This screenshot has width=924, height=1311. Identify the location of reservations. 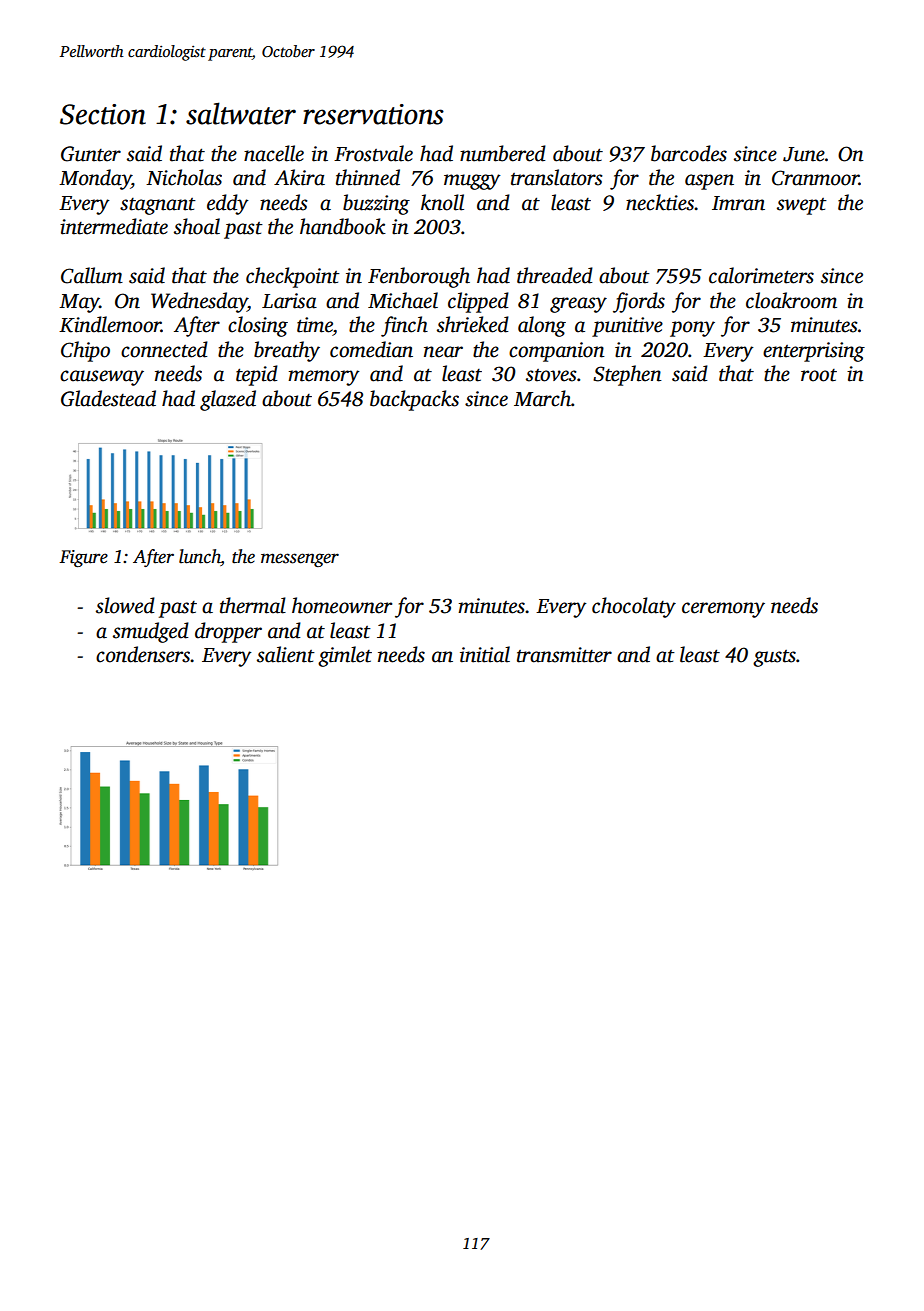
(373, 114).
